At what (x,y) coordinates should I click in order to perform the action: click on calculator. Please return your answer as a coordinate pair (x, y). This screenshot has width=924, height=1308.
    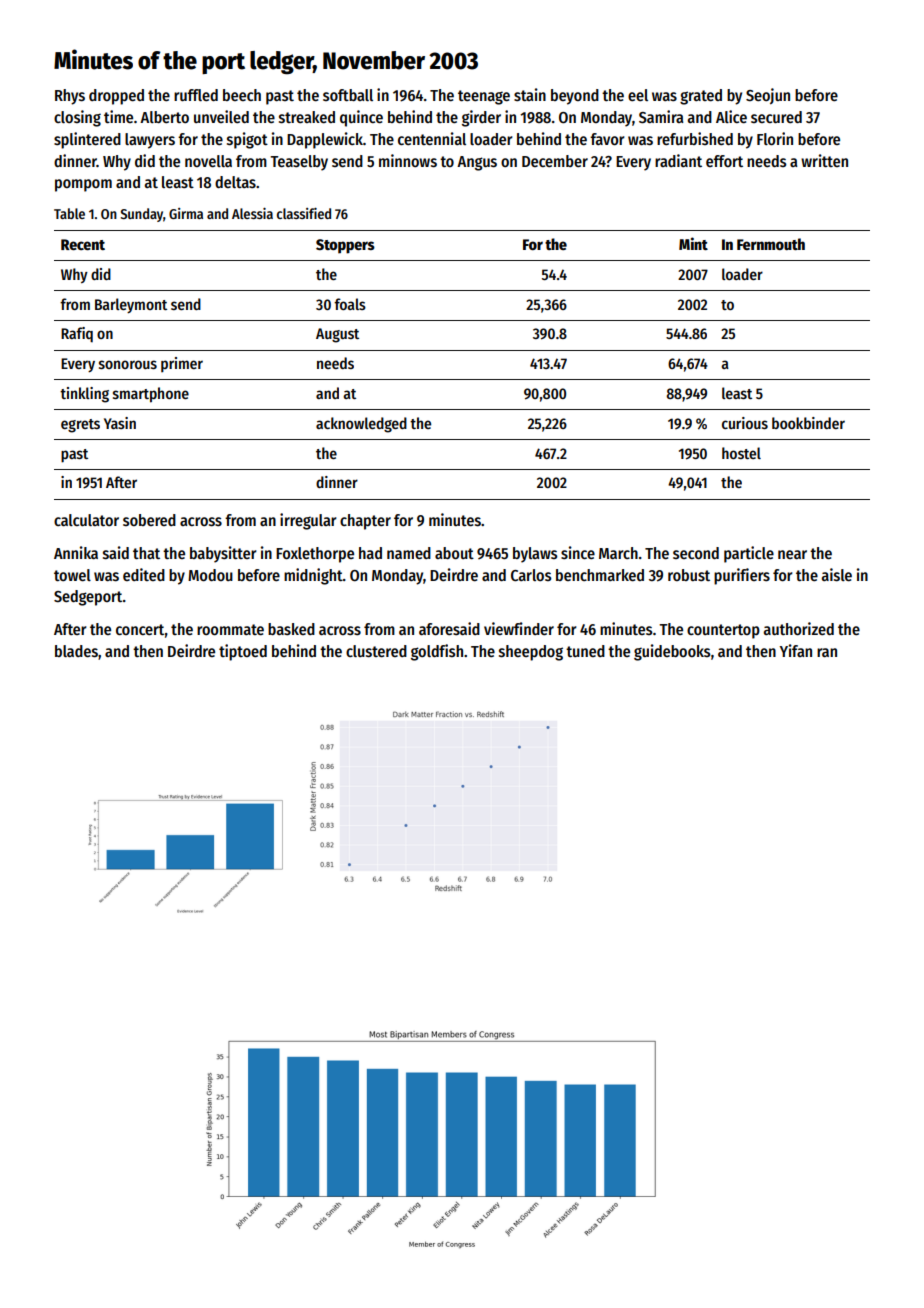
    Looking at the image, I should click on (86, 520).
